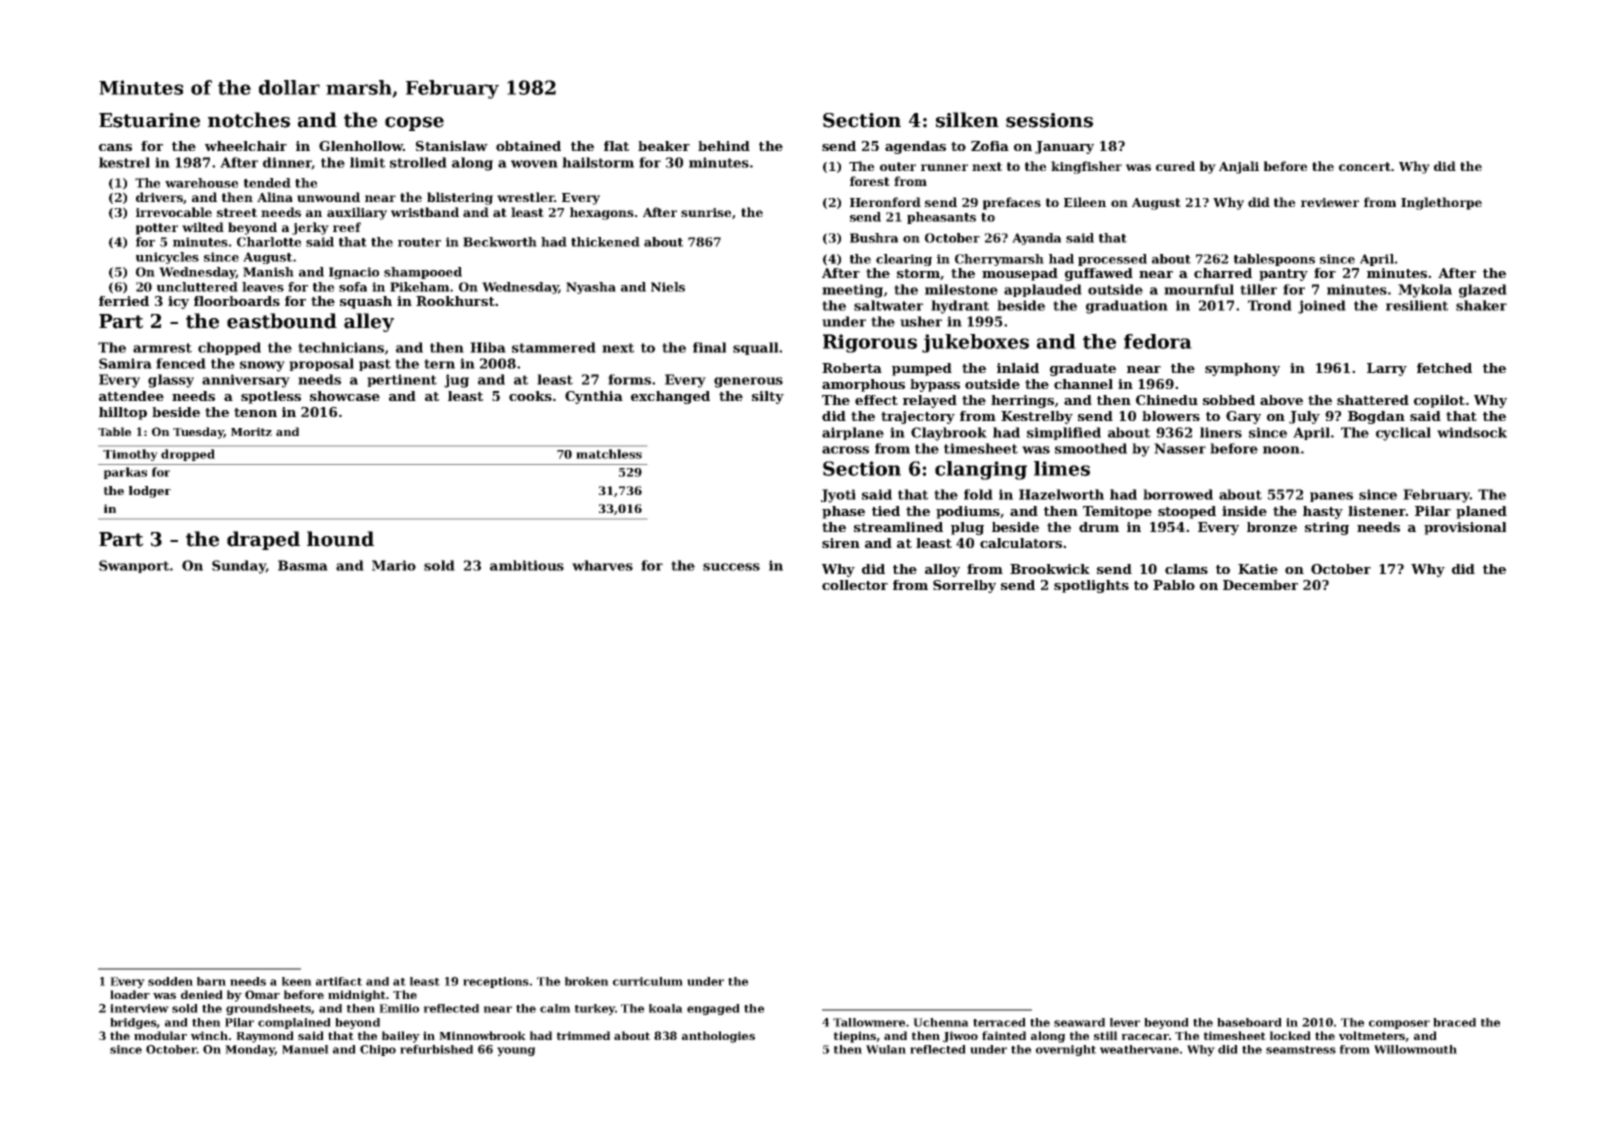 This screenshot has width=1605, height=1135. What do you see at coordinates (134, 566) in the screenshot?
I see `Swanport` at bounding box center [134, 566].
